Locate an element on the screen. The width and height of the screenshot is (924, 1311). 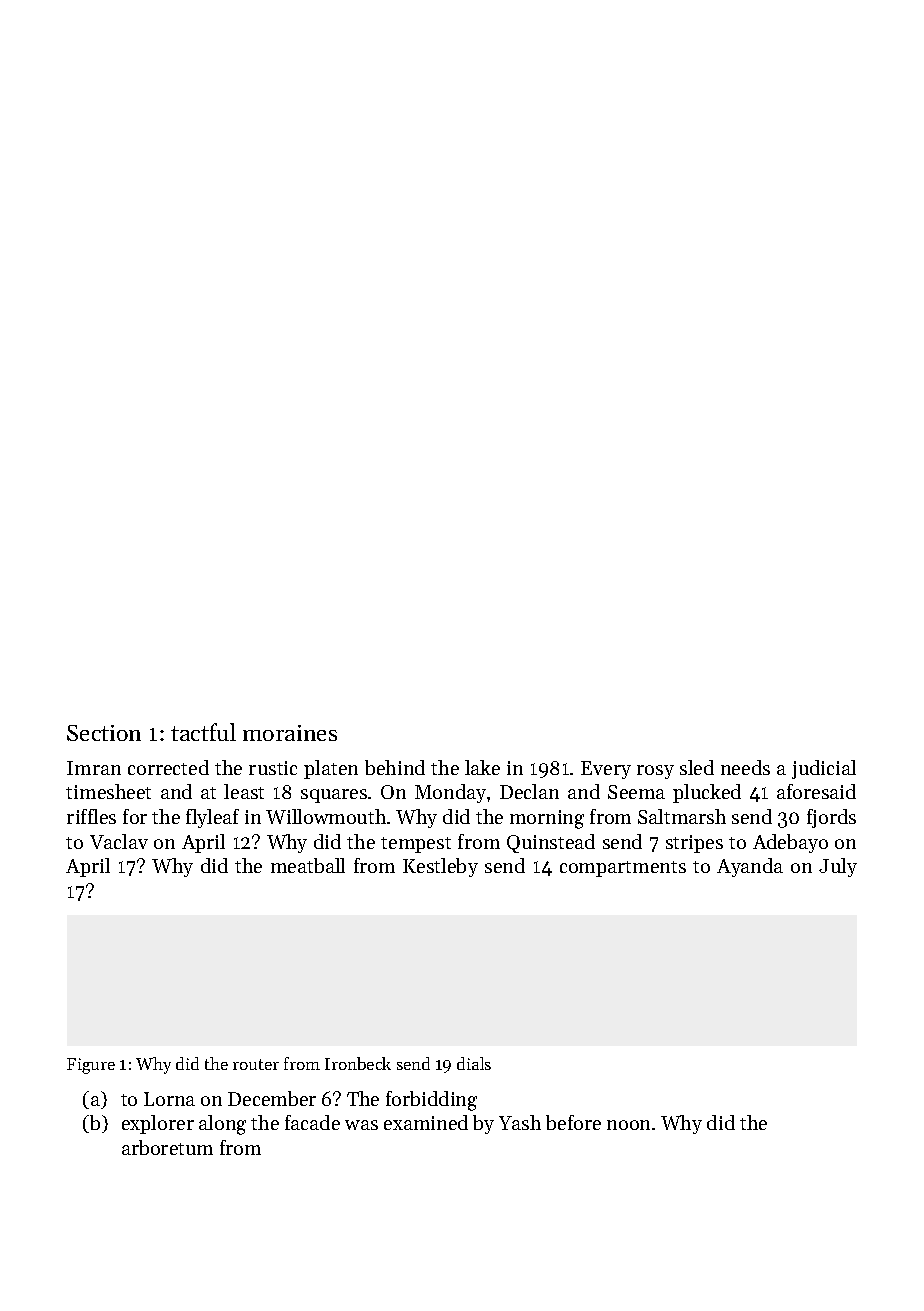
dials is located at coordinates (474, 1063).
